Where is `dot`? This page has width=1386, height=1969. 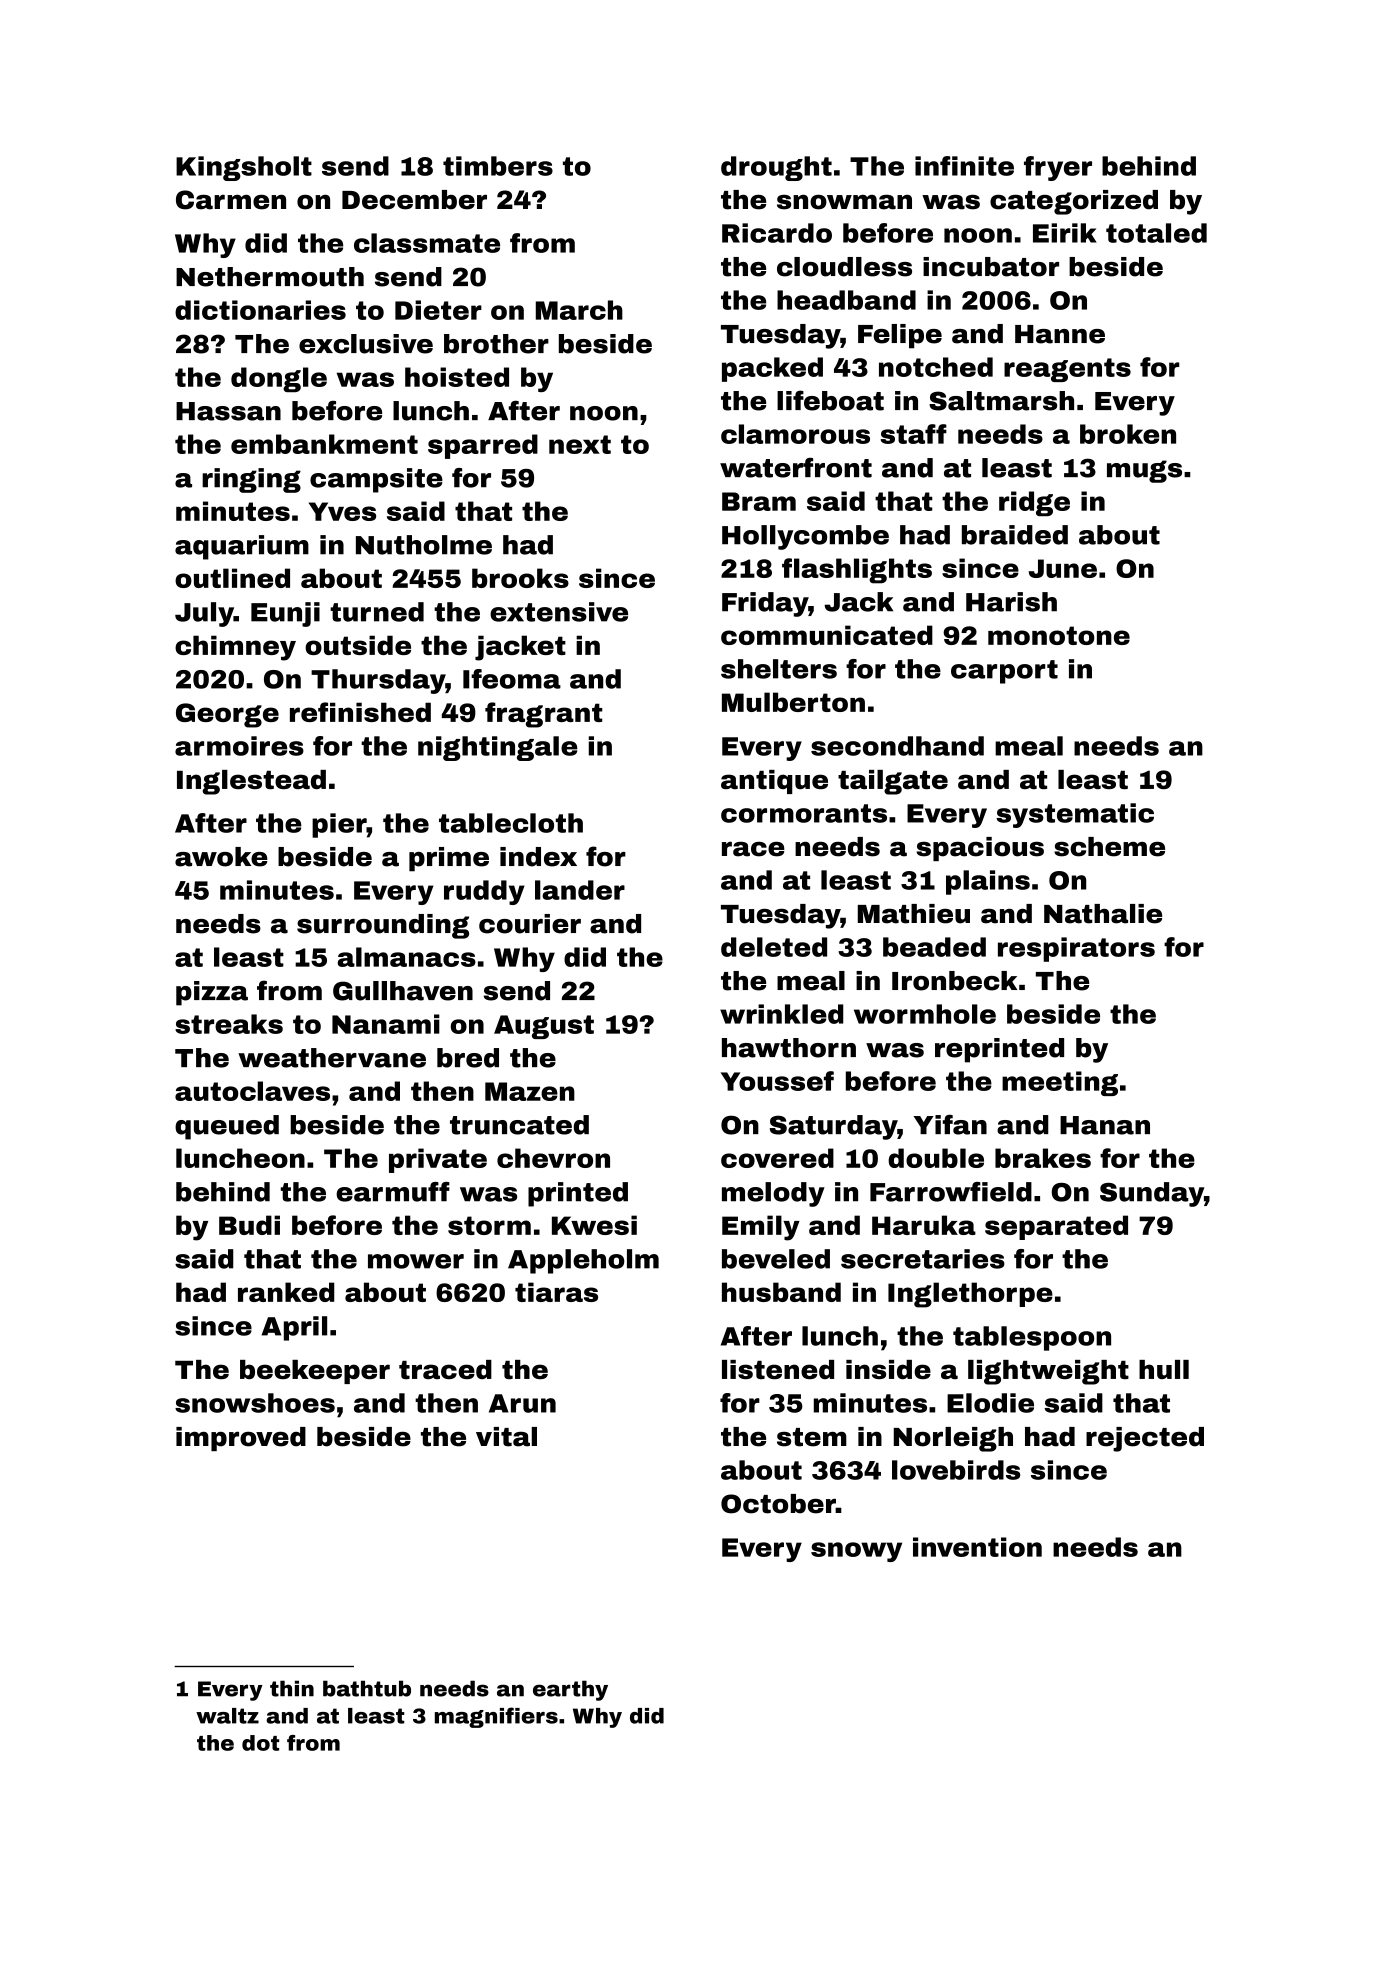 dot is located at coordinates (260, 1743).
